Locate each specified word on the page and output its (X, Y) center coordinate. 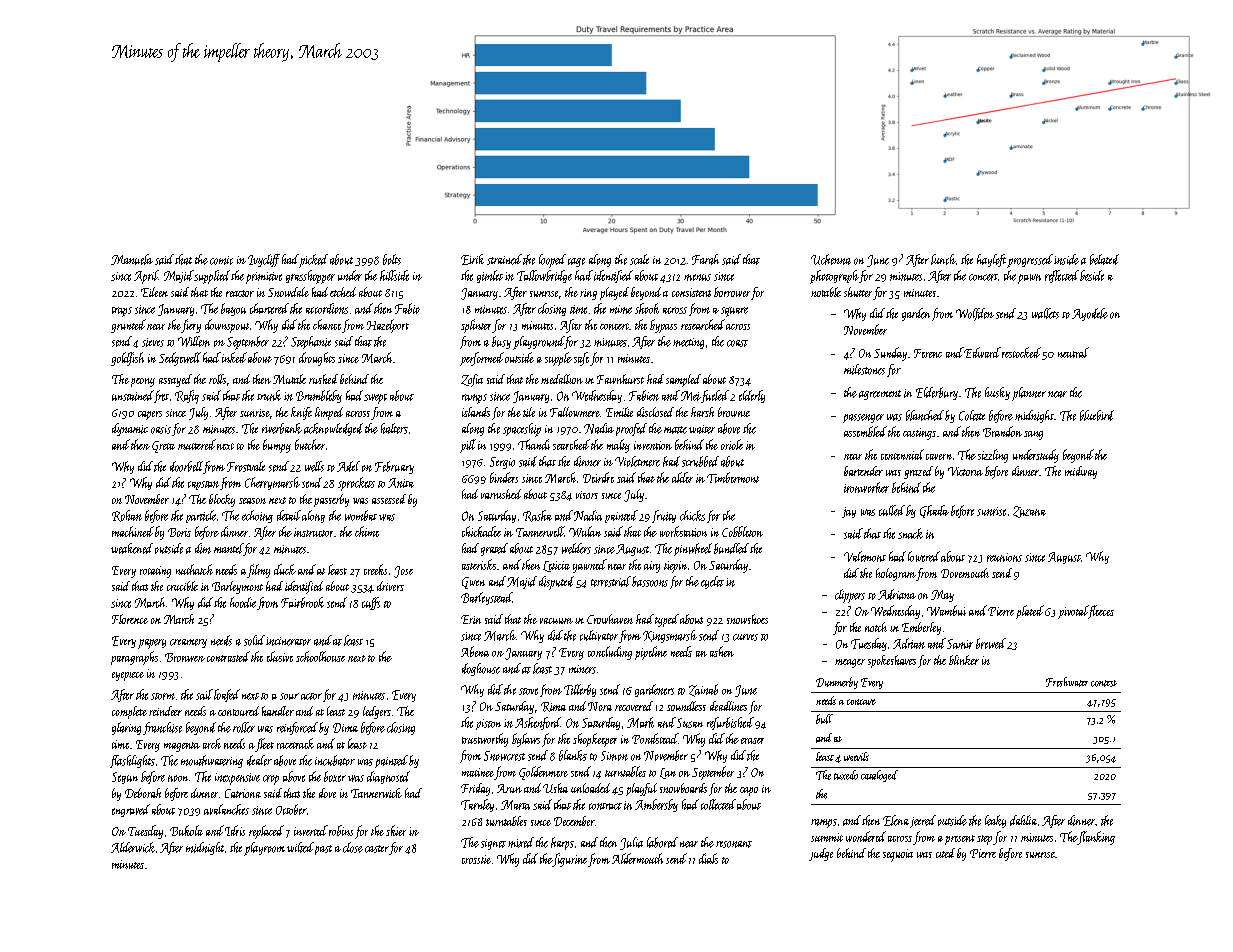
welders (576, 548)
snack (910, 533)
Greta (163, 447)
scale (639, 259)
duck (285, 569)
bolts (392, 259)
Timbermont (733, 477)
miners (582, 669)
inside (1066, 259)
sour (289, 696)
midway (1081, 472)
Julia (631, 843)
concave (861, 702)
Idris (235, 830)
